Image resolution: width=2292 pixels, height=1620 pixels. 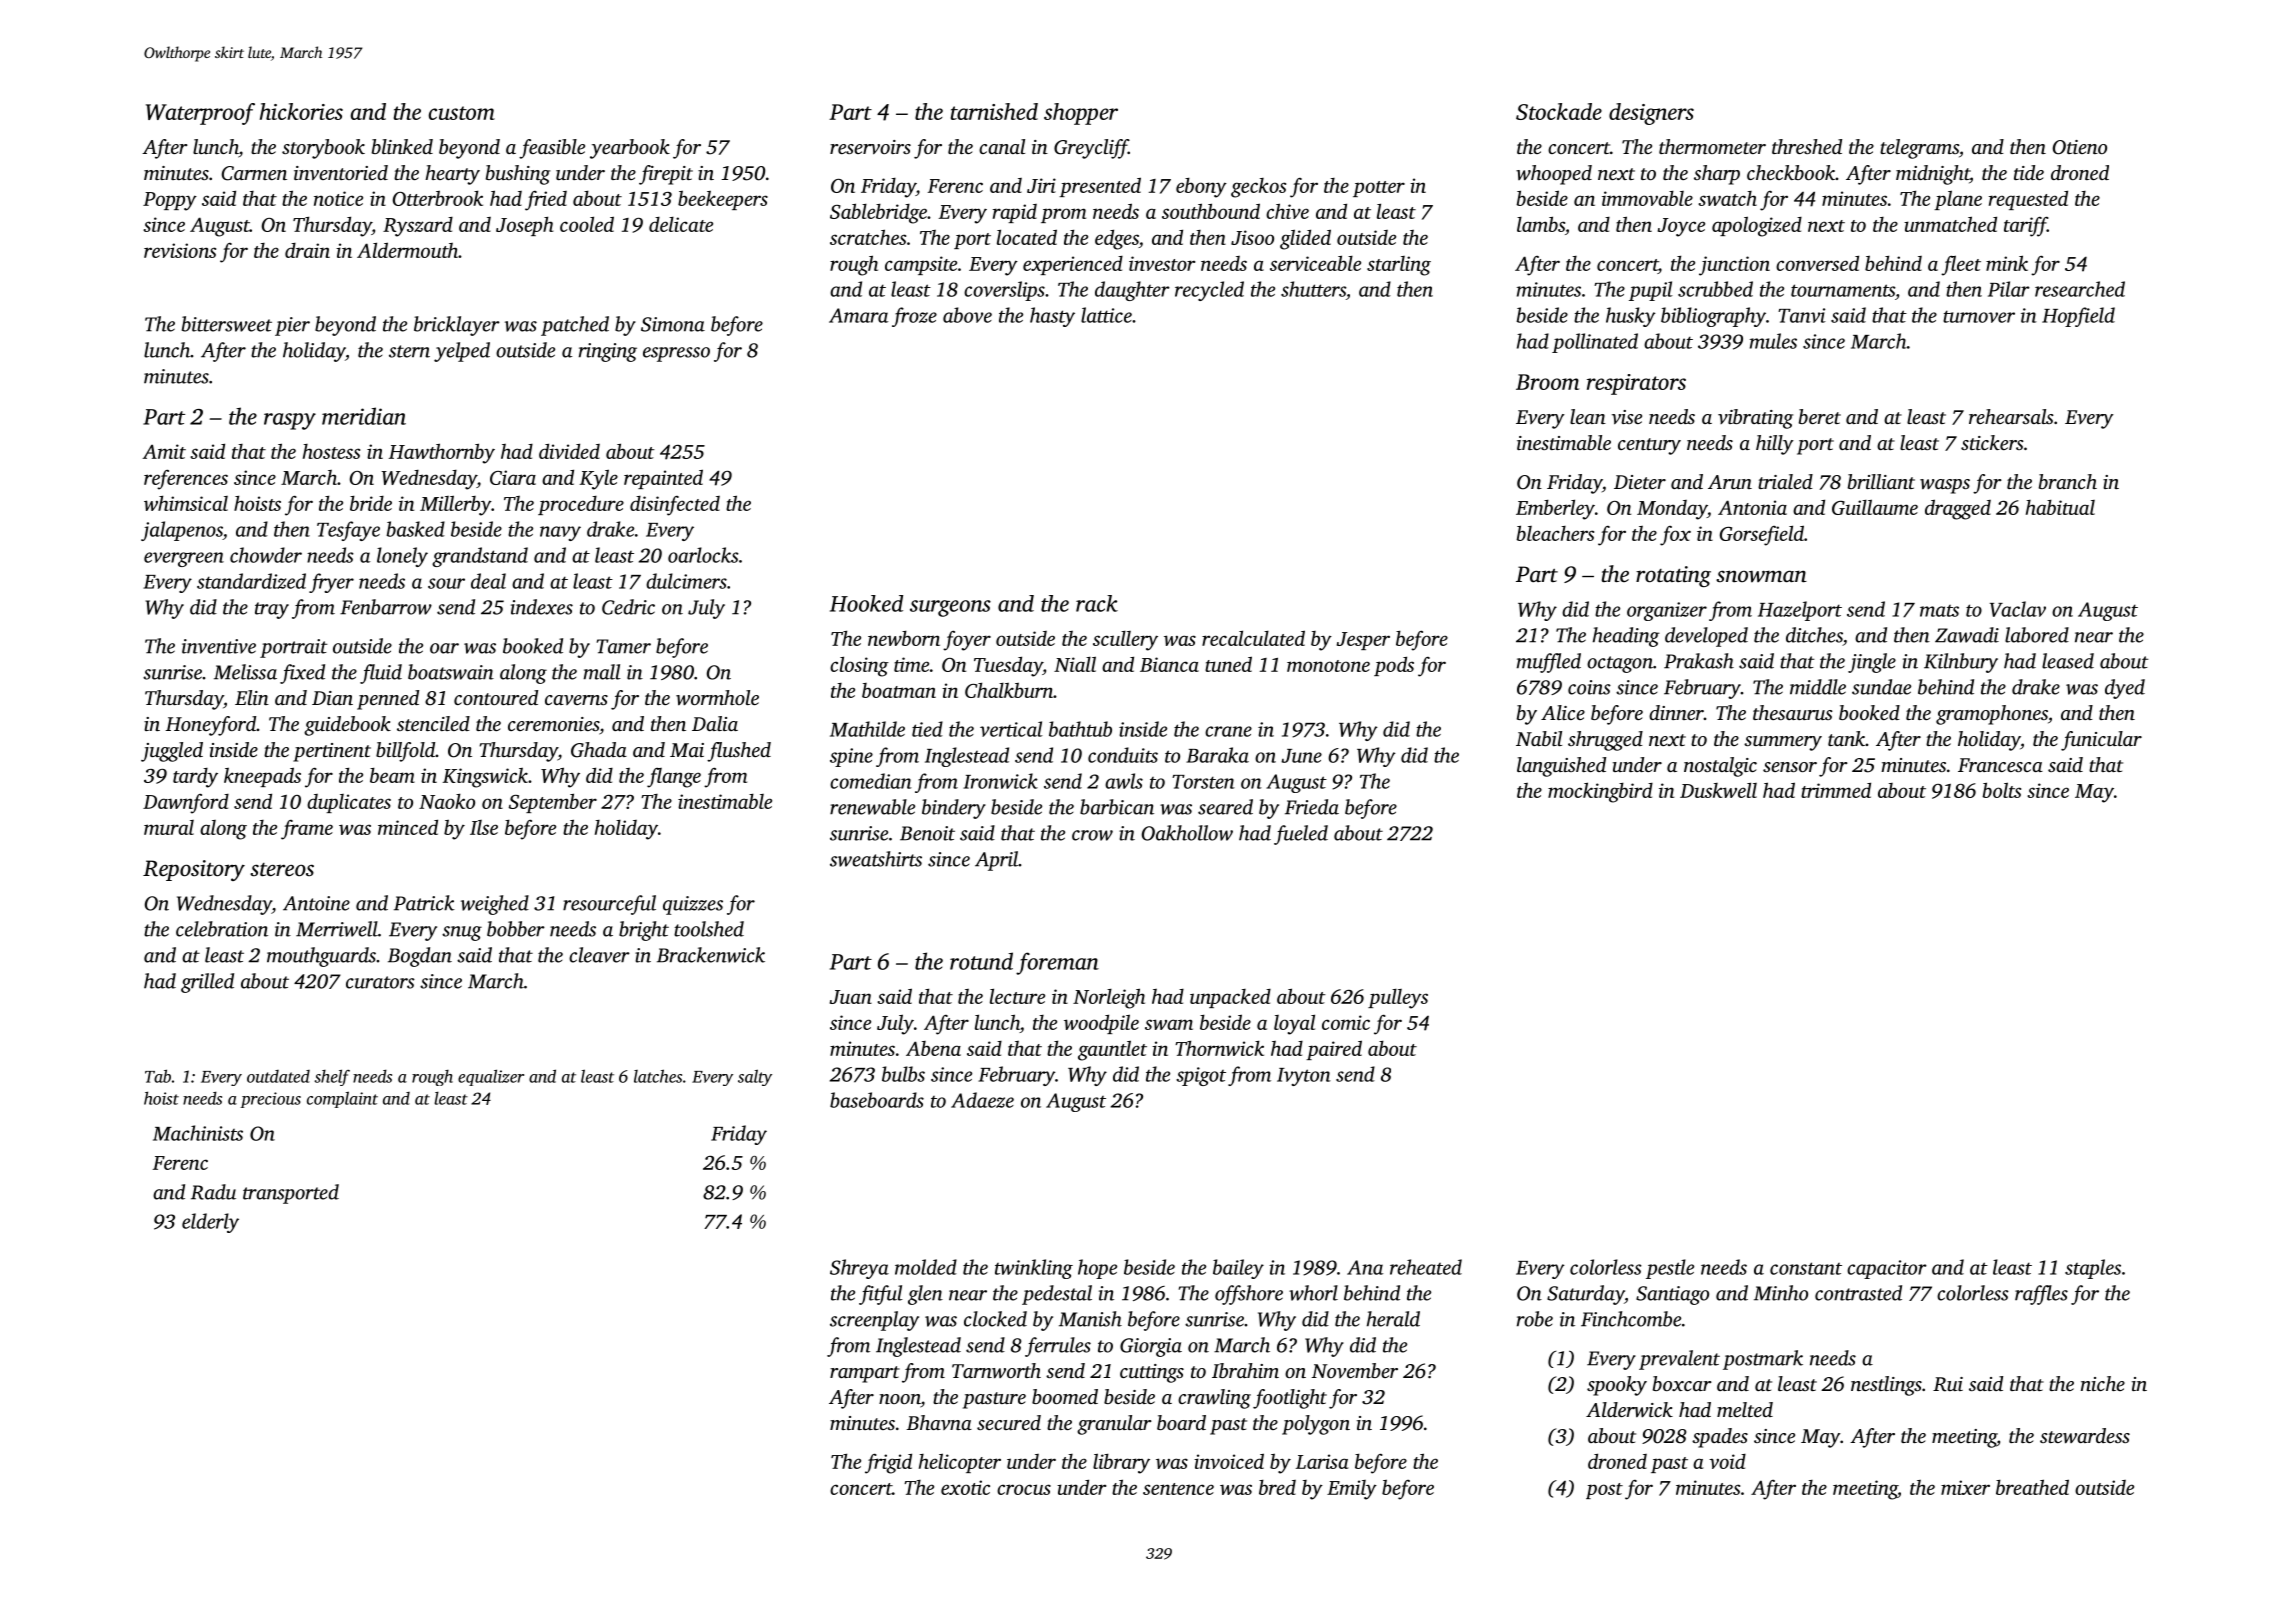 What do you see at coordinates (1024, 1489) in the page?
I see `crocus` at bounding box center [1024, 1489].
